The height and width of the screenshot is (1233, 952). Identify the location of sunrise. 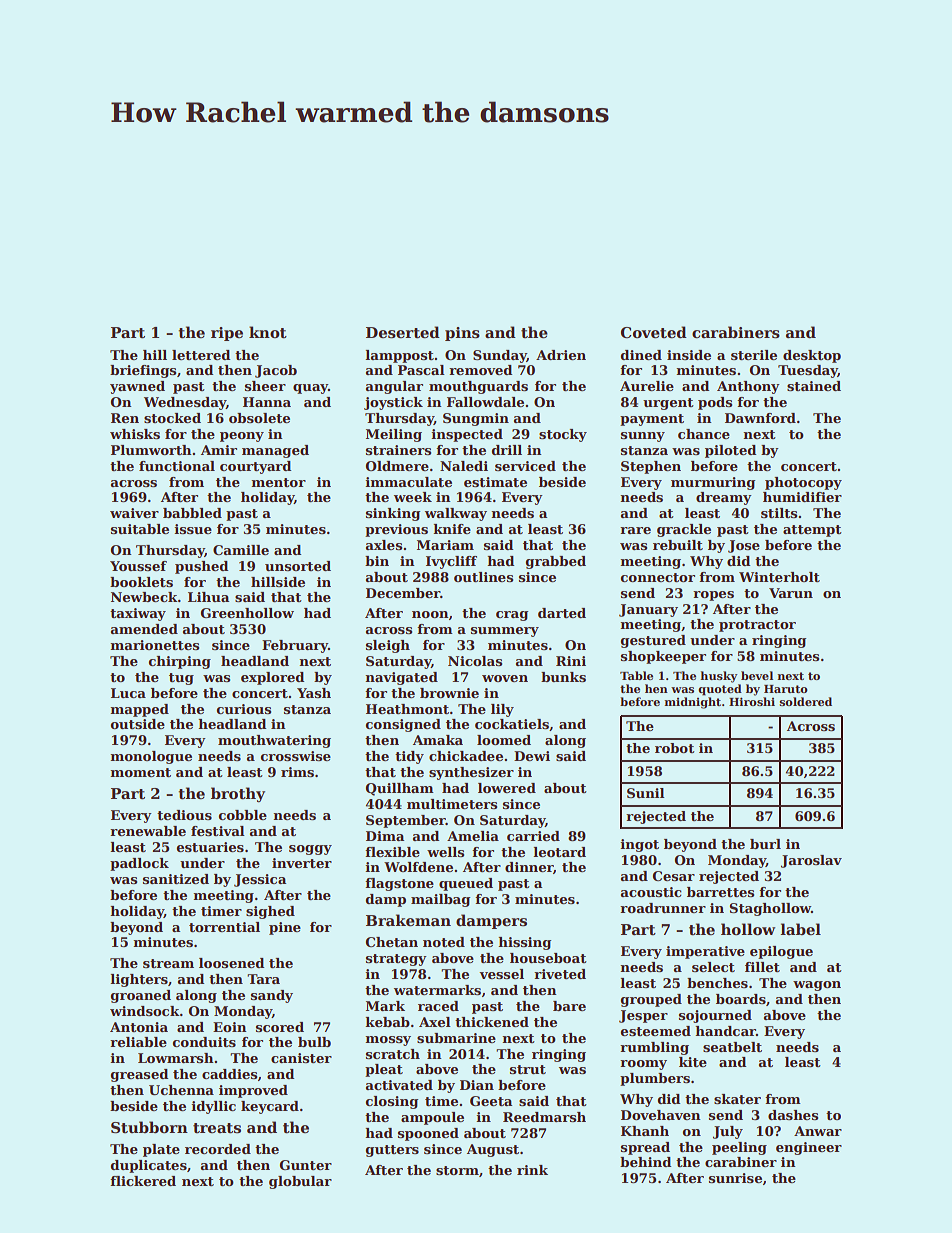
(735, 1178).
